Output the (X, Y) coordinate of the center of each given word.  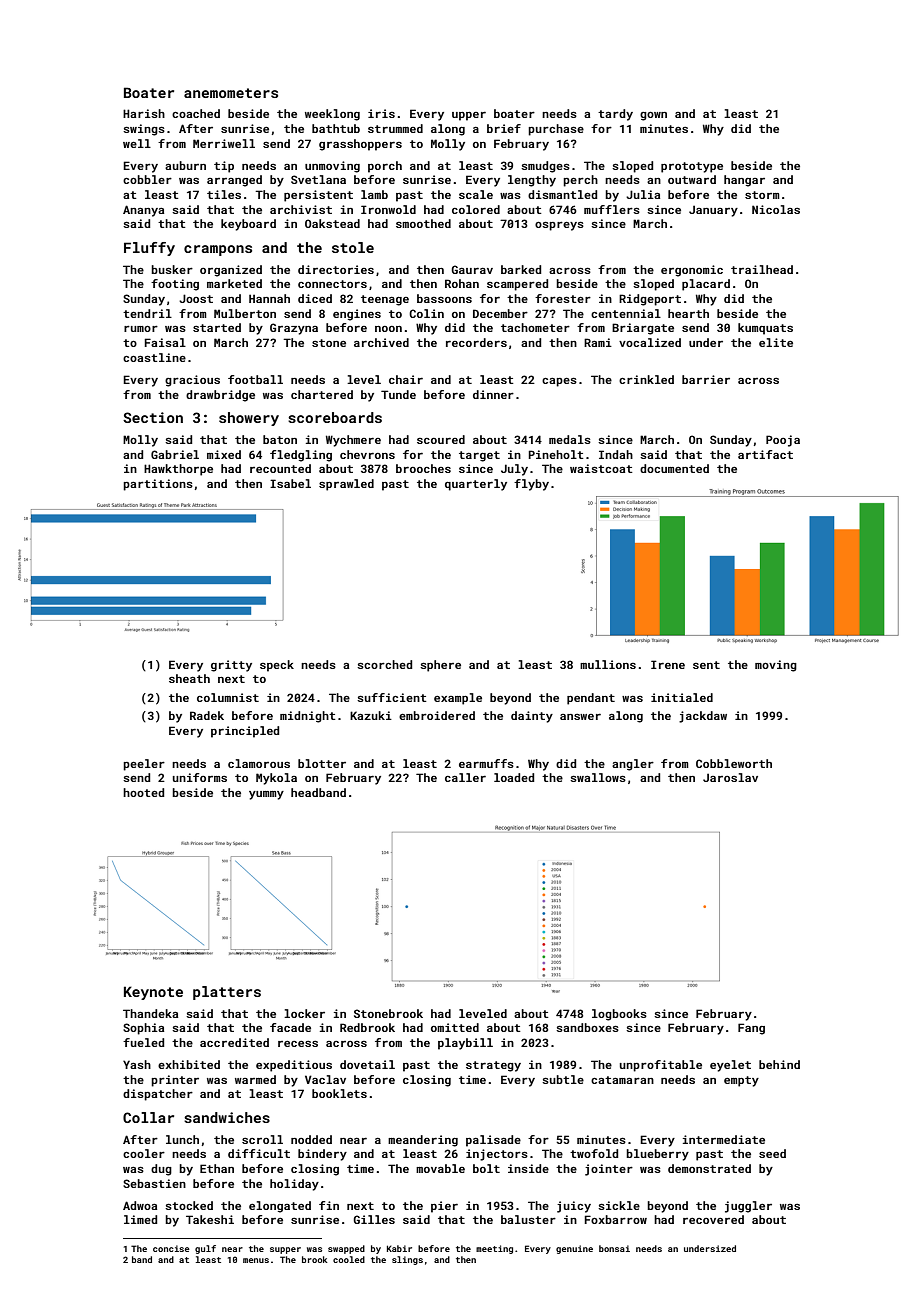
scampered (517, 285)
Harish (144, 113)
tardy (615, 115)
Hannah (269, 298)
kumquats (765, 329)
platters (227, 993)
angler (633, 765)
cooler (144, 1153)
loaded (514, 777)
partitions (158, 485)
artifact (765, 454)
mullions (608, 664)
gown (653, 116)
